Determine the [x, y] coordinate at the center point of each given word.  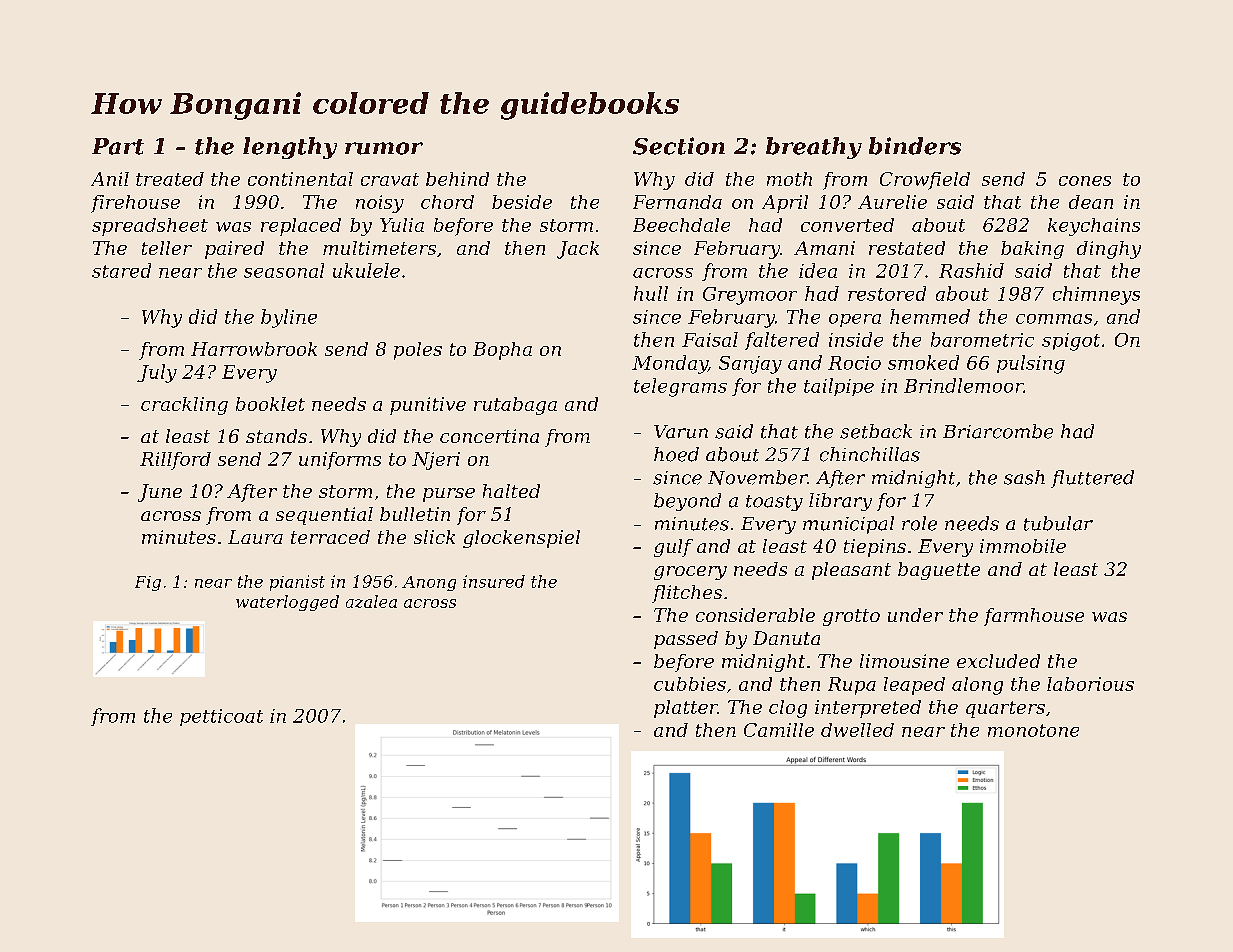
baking [1032, 250]
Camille [779, 730]
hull [651, 293]
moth [789, 179]
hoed [676, 454]
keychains [1094, 227]
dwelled [857, 730]
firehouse [135, 204]
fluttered [1092, 479]
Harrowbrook [254, 349]
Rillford [175, 461]
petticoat [221, 717]
